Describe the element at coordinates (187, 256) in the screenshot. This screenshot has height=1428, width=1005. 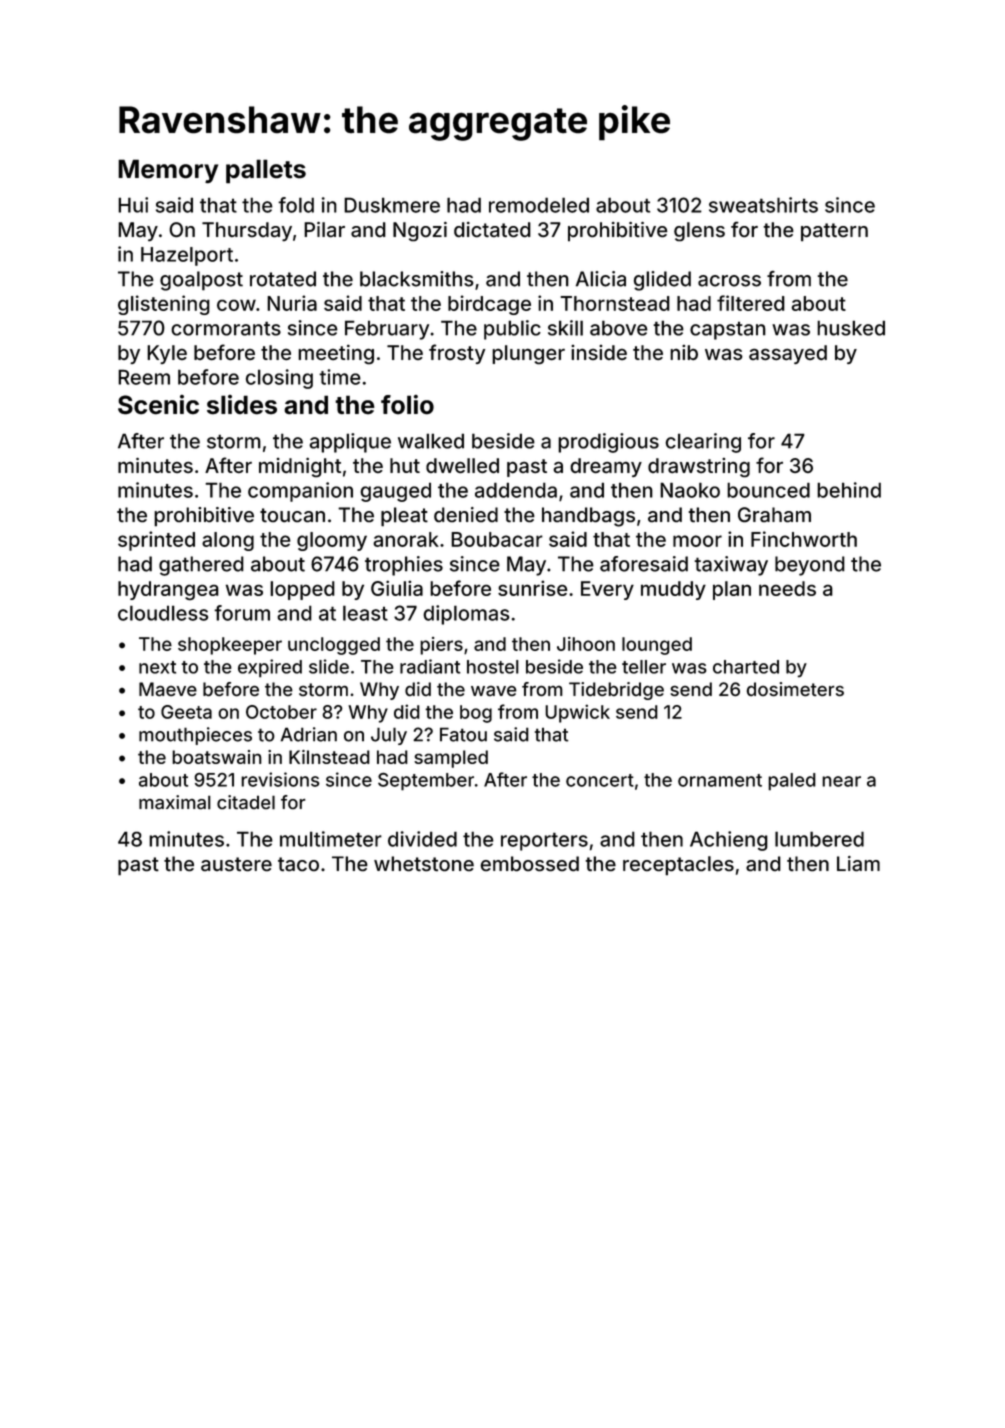
I see `Hazelport` at that location.
